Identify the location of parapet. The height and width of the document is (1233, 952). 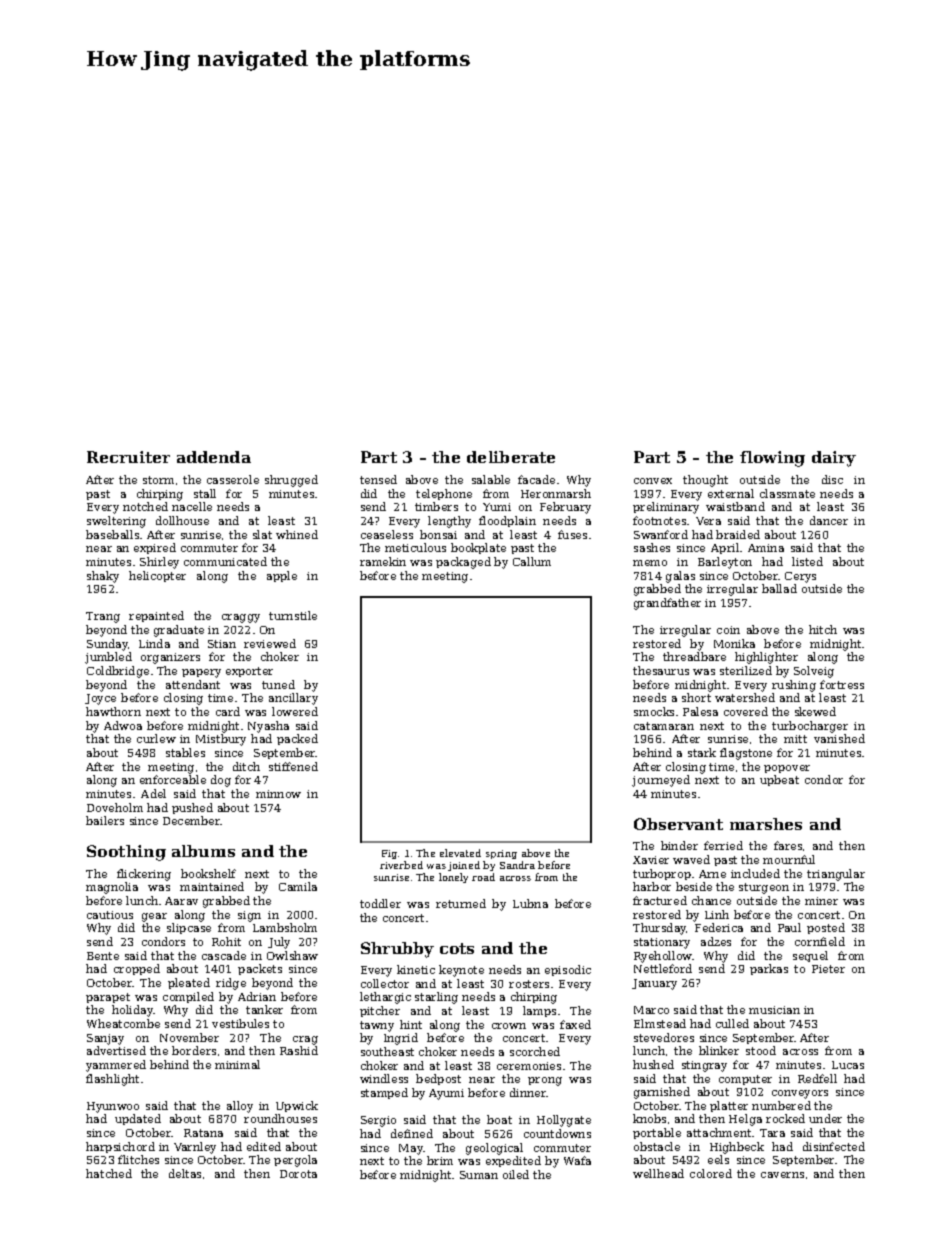
(108, 998).
